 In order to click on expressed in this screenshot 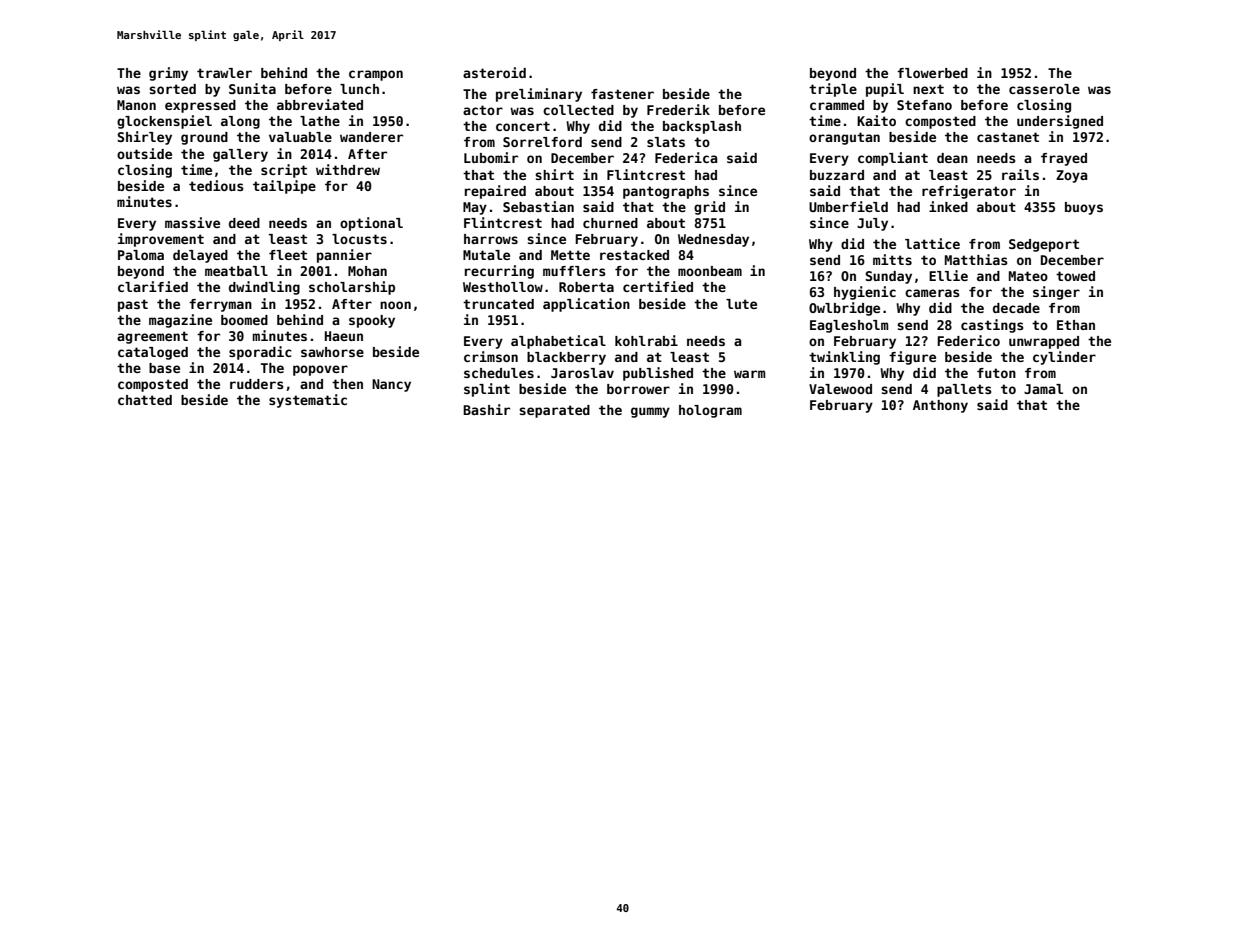, I will do `click(200, 106)`.
